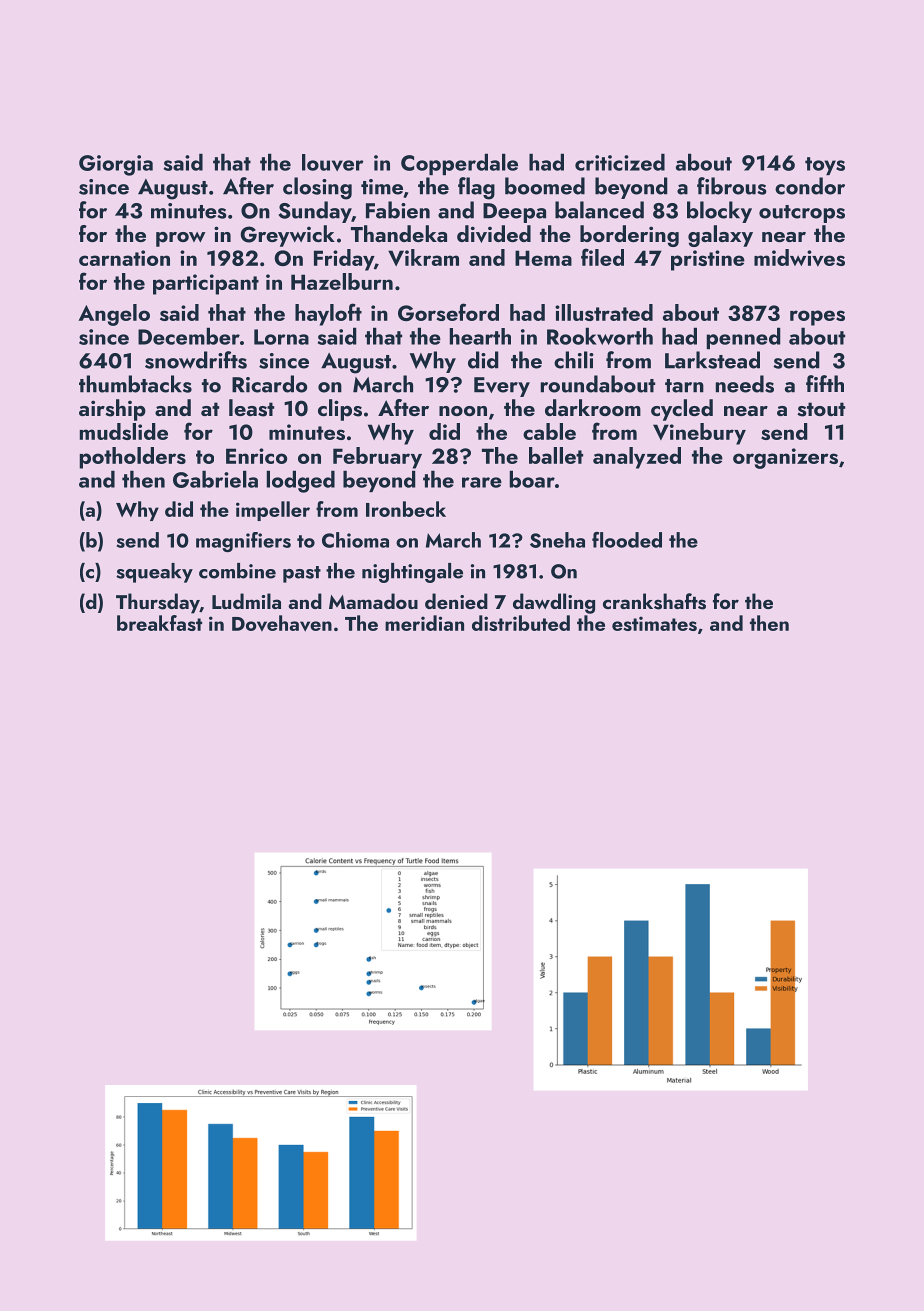  Describe the element at coordinates (745, 384) in the page. I see `needs` at that location.
